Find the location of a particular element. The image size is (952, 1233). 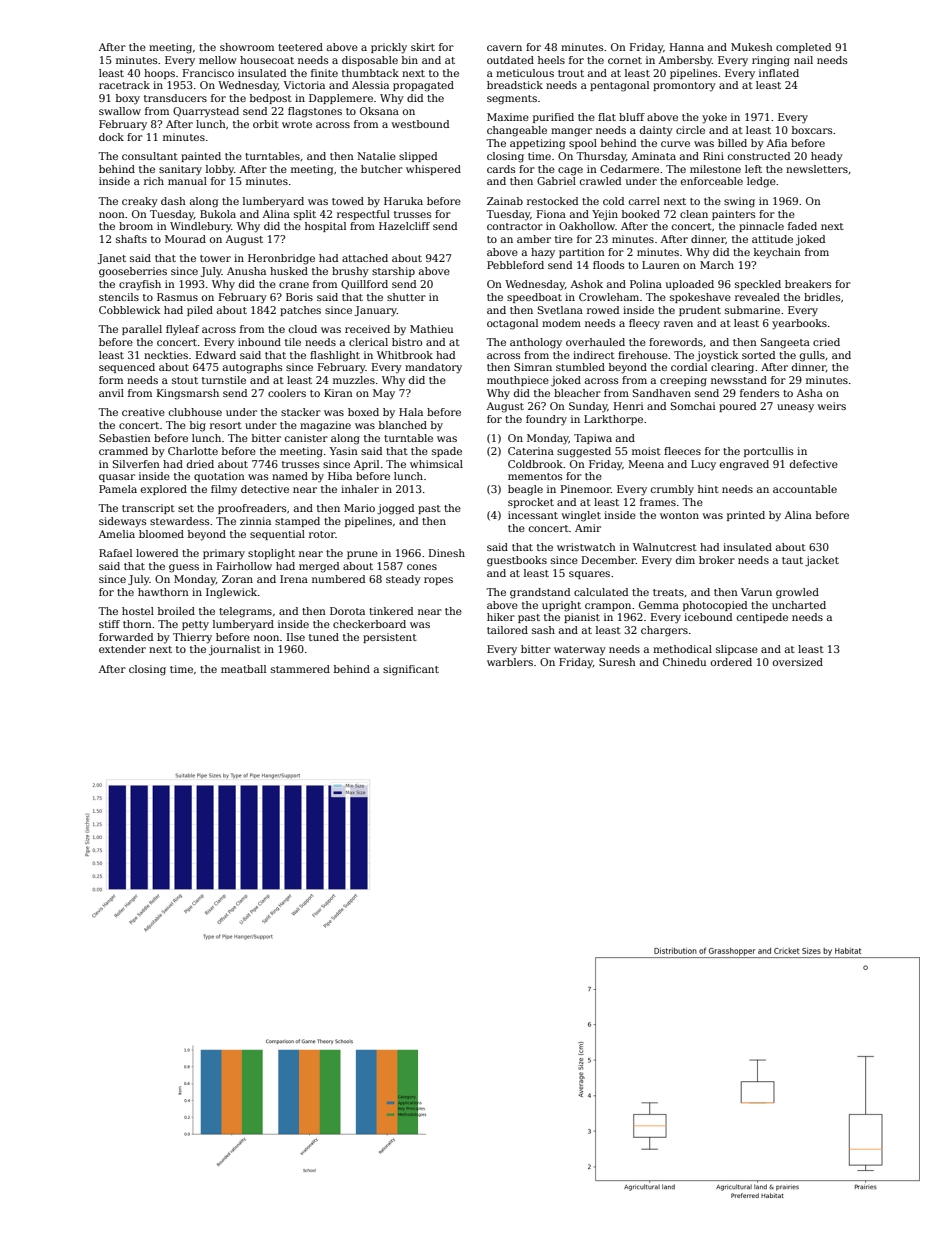

blanched is located at coordinates (403, 425).
